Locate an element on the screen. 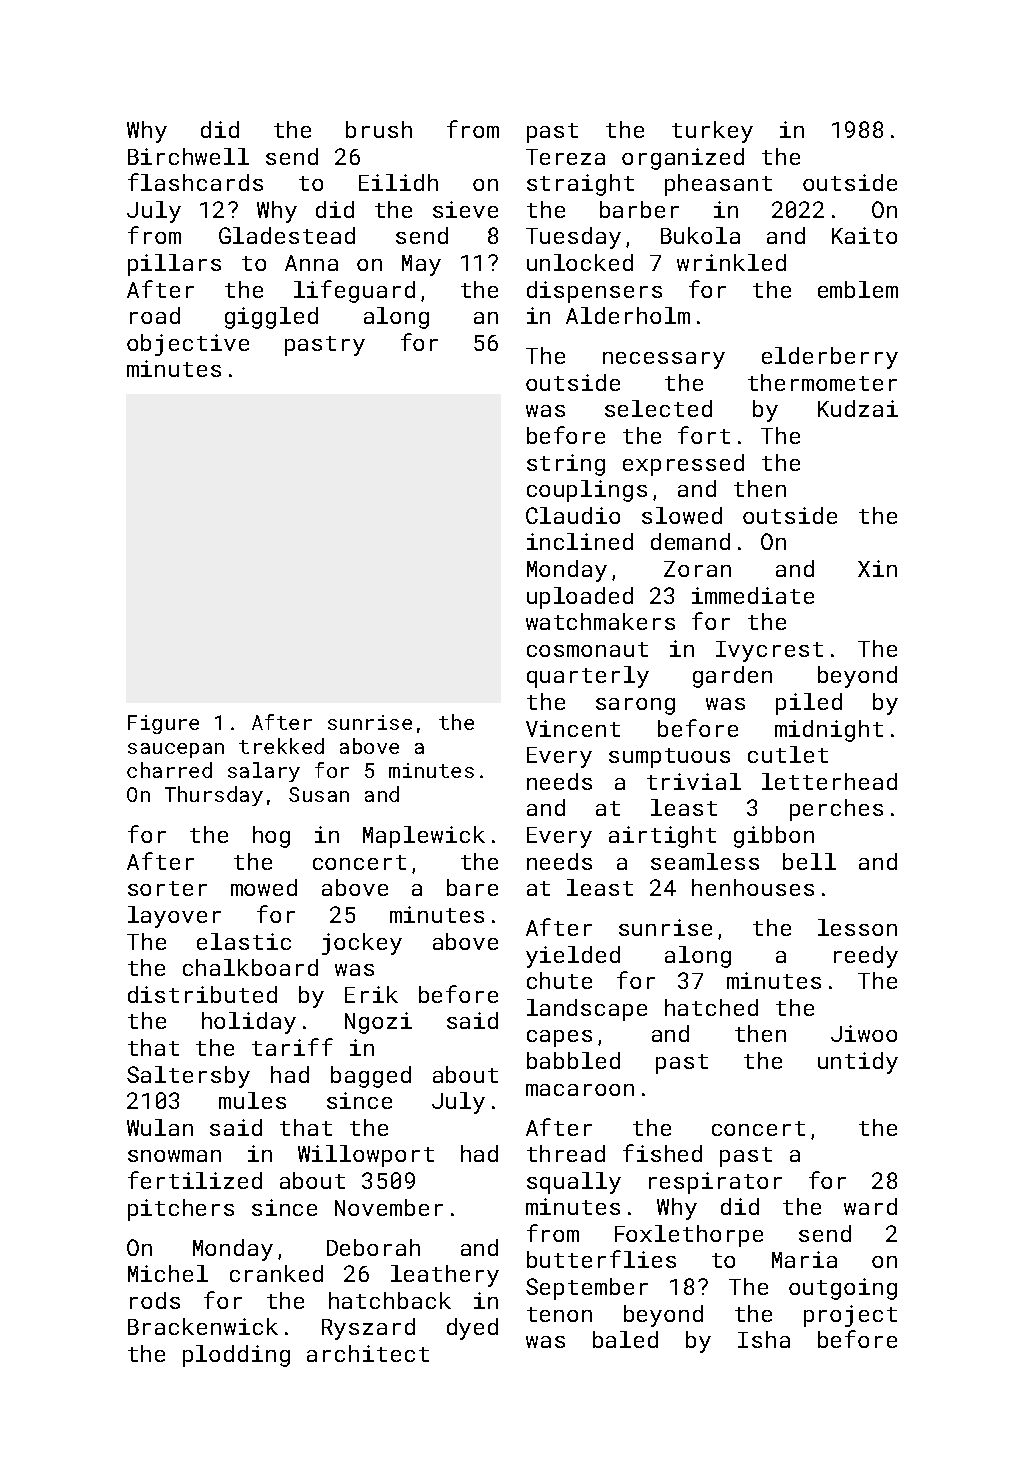 The width and height of the screenshot is (1025, 1457). slowed is located at coordinates (682, 515).
